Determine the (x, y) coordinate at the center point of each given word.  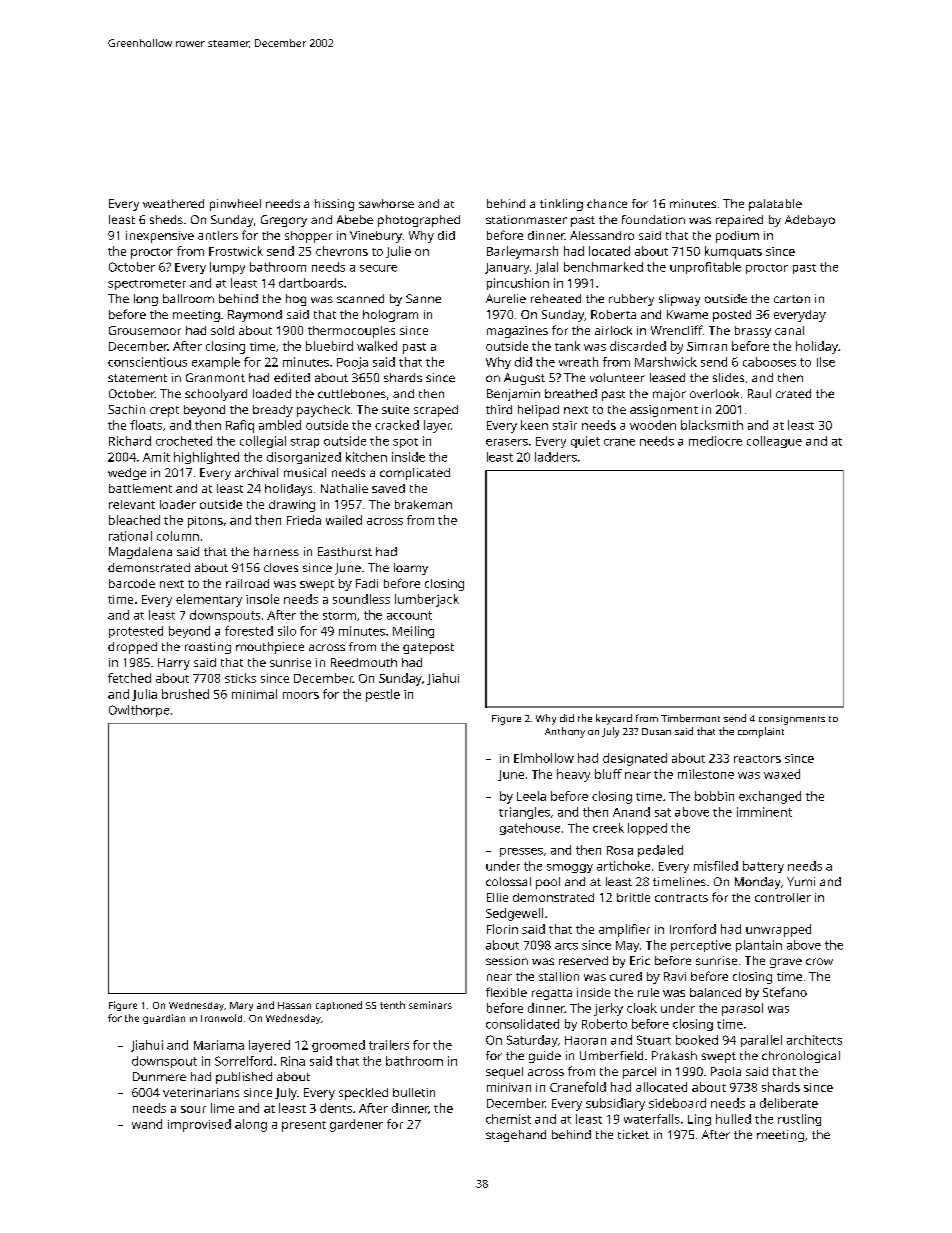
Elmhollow (544, 758)
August (524, 379)
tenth (392, 1005)
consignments (792, 720)
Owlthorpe (139, 711)
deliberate (789, 1103)
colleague (774, 442)
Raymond (255, 316)
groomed (338, 1046)
